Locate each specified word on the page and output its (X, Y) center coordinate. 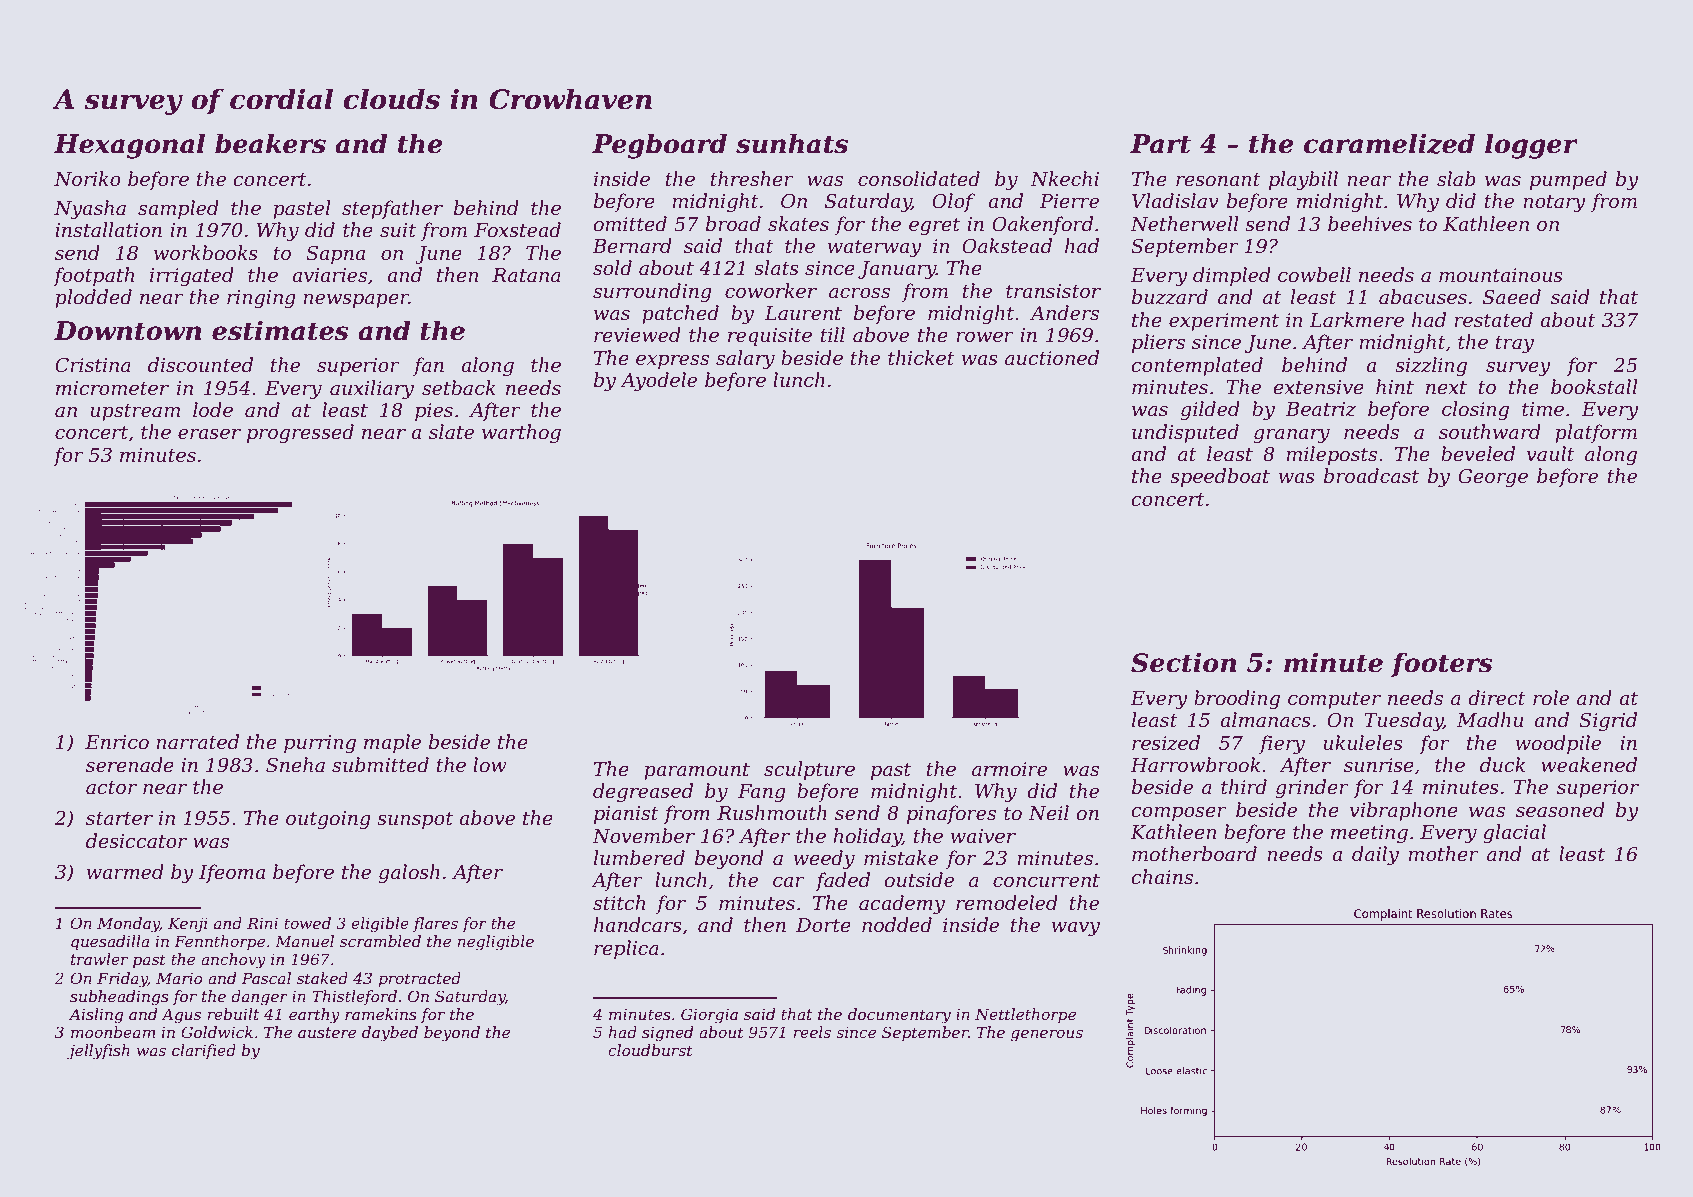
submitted (380, 765)
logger (1531, 146)
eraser (209, 434)
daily (1375, 856)
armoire (1009, 769)
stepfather (392, 209)
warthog (521, 434)
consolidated (919, 179)
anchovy (233, 961)
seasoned (1560, 810)
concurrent (1046, 881)
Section (1183, 662)
